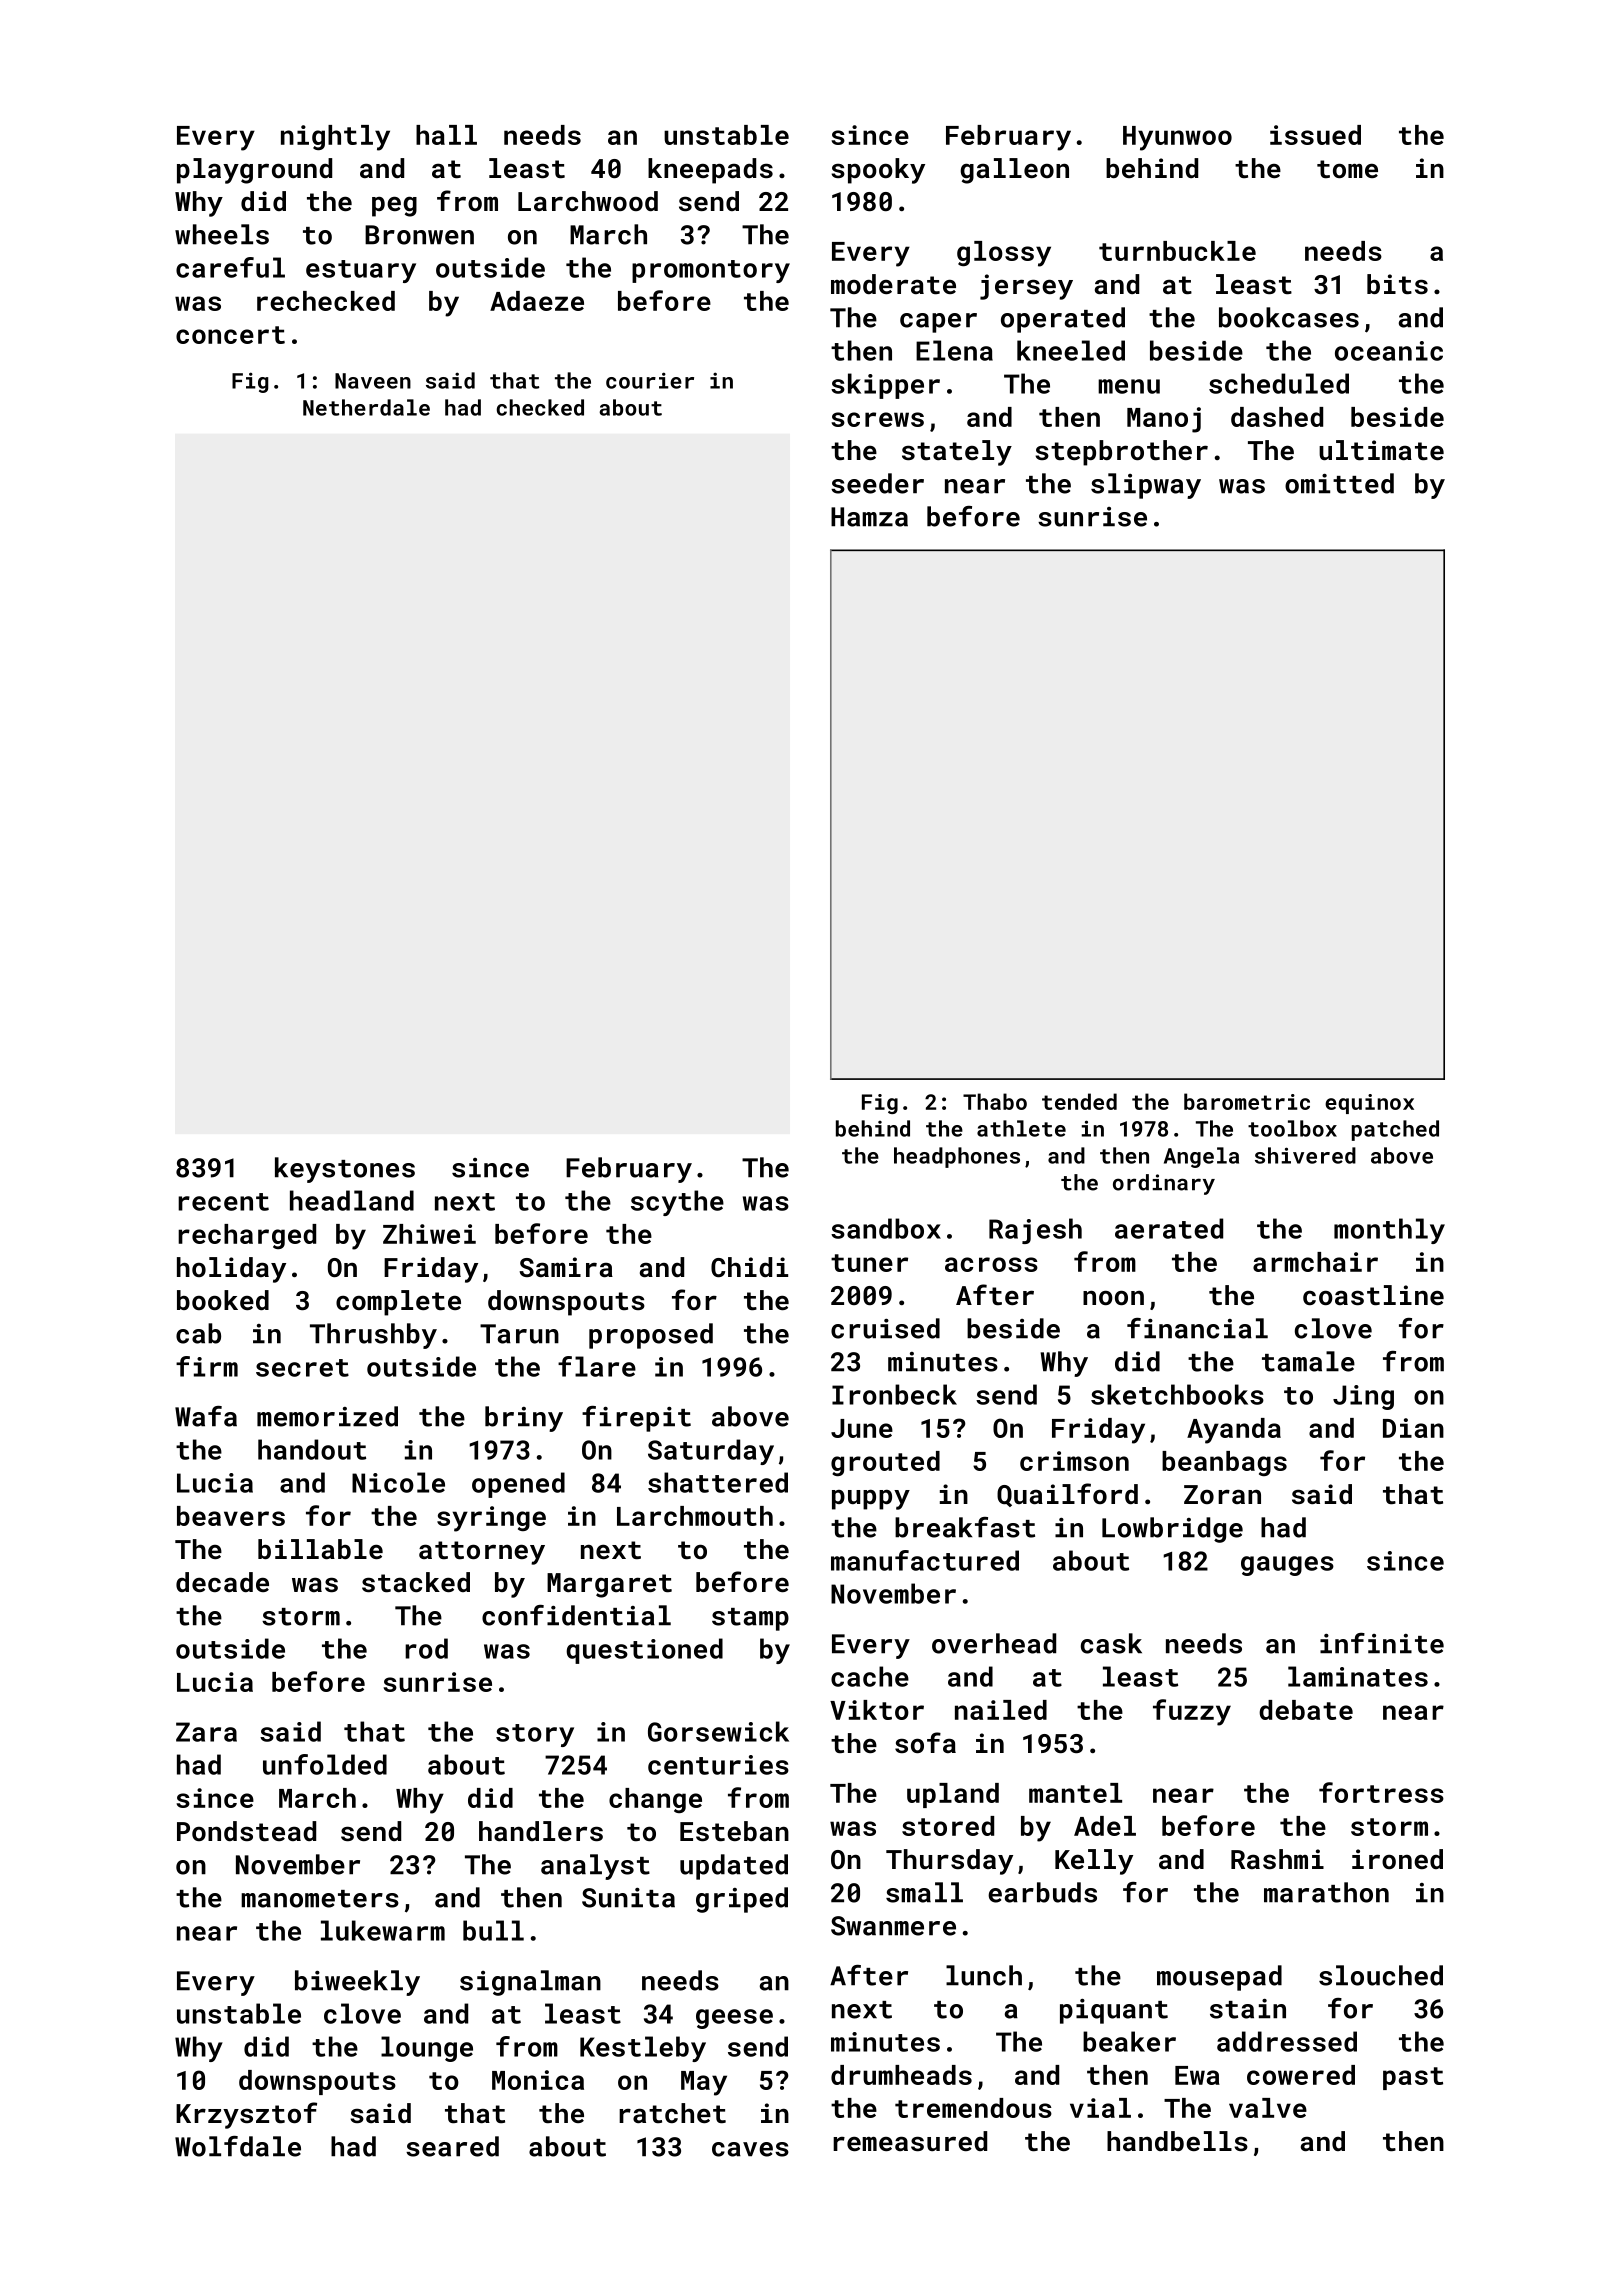 The width and height of the screenshot is (1620, 2292). I want to click on nightly, so click(335, 138).
